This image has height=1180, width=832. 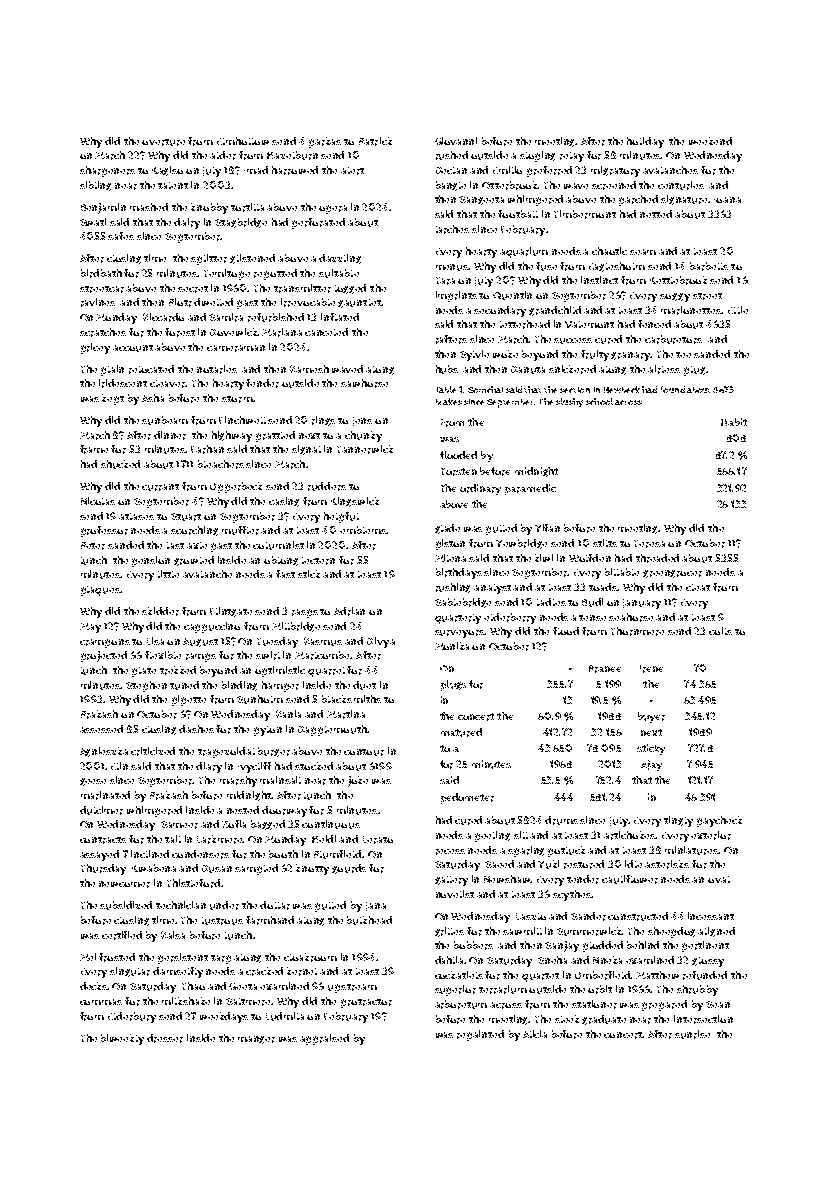 I want to click on Valemont, so click(x=589, y=324).
